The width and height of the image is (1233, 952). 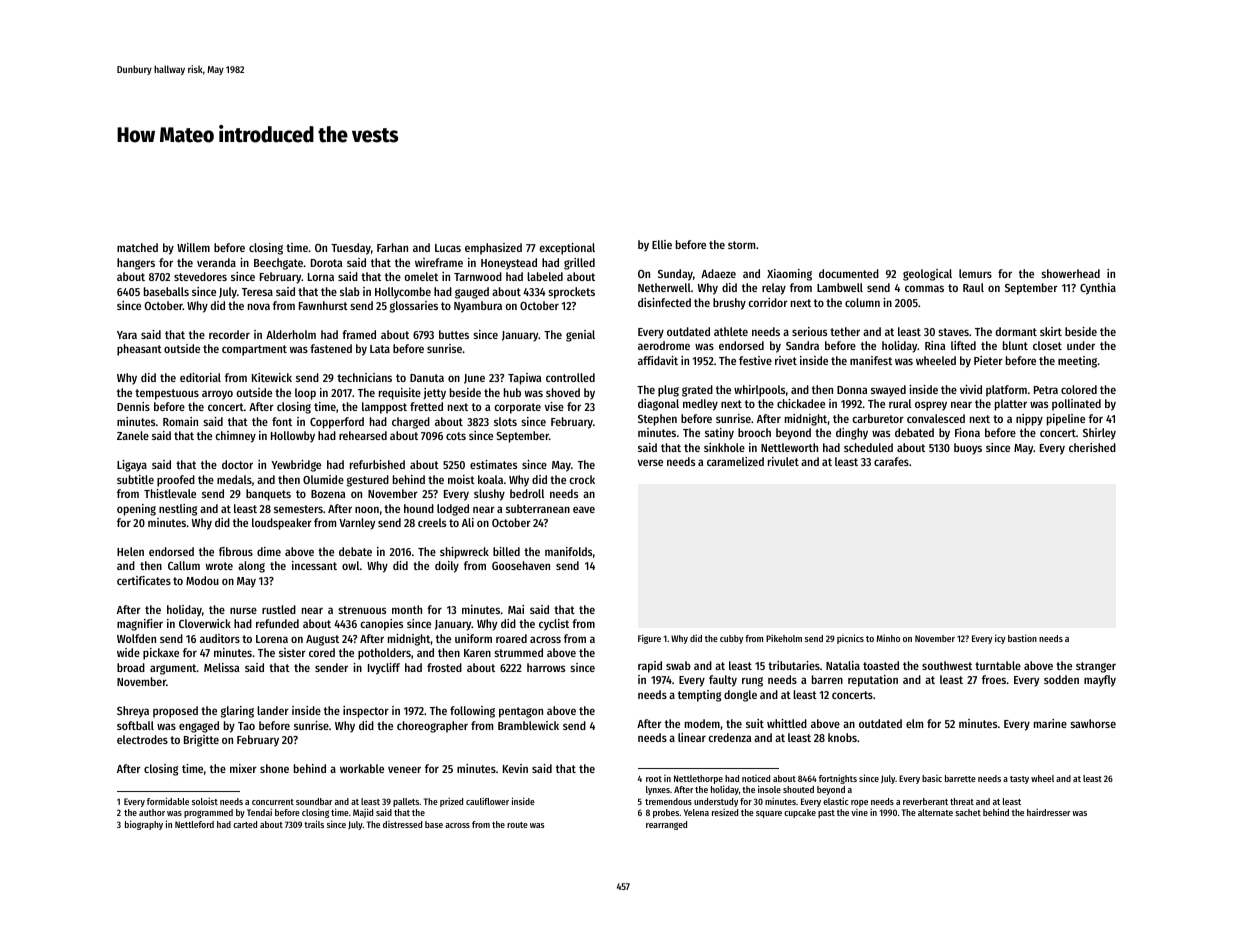 I want to click on Sunday, so click(x=675, y=275).
